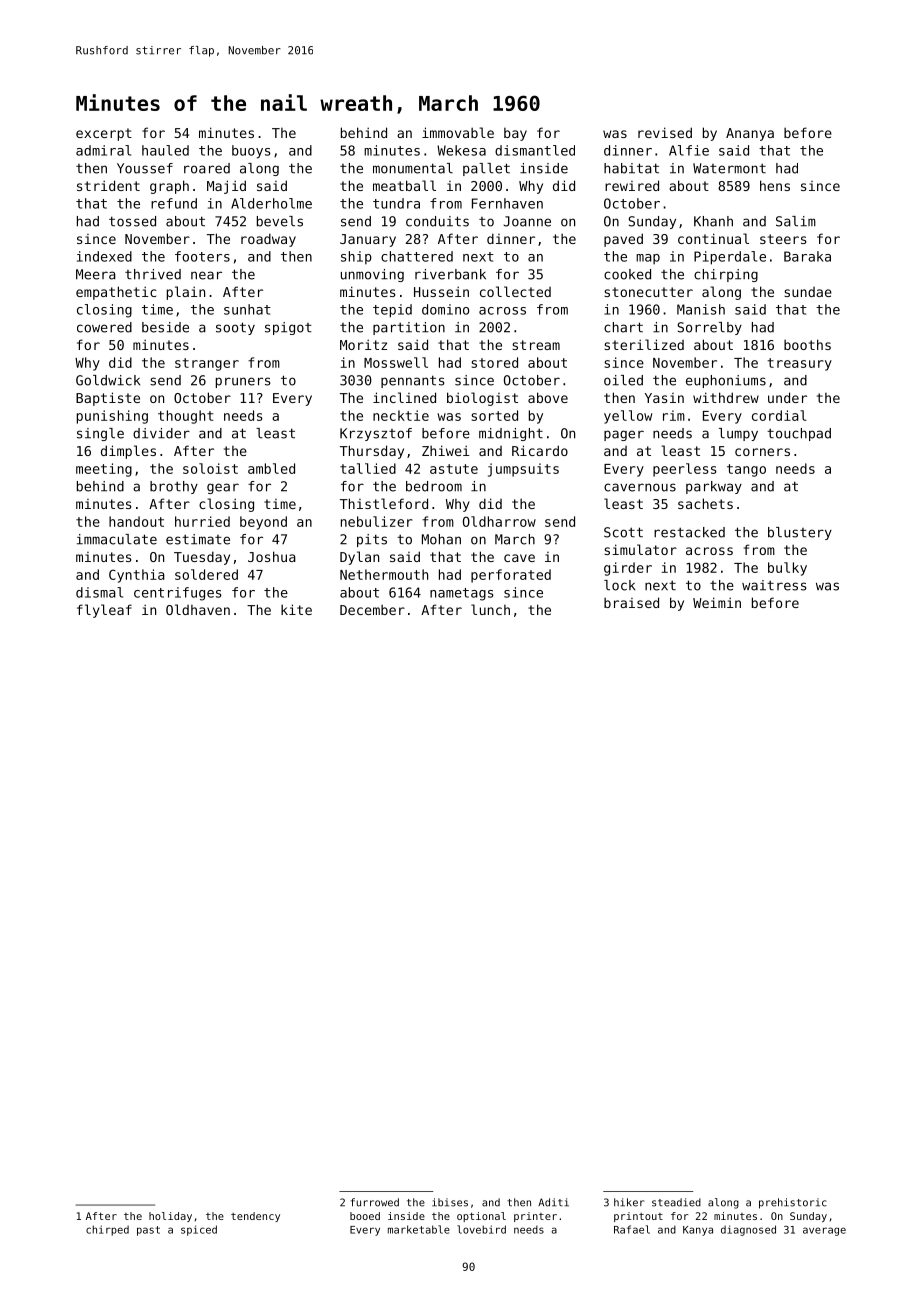  I want to click on tendency, so click(255, 1217).
